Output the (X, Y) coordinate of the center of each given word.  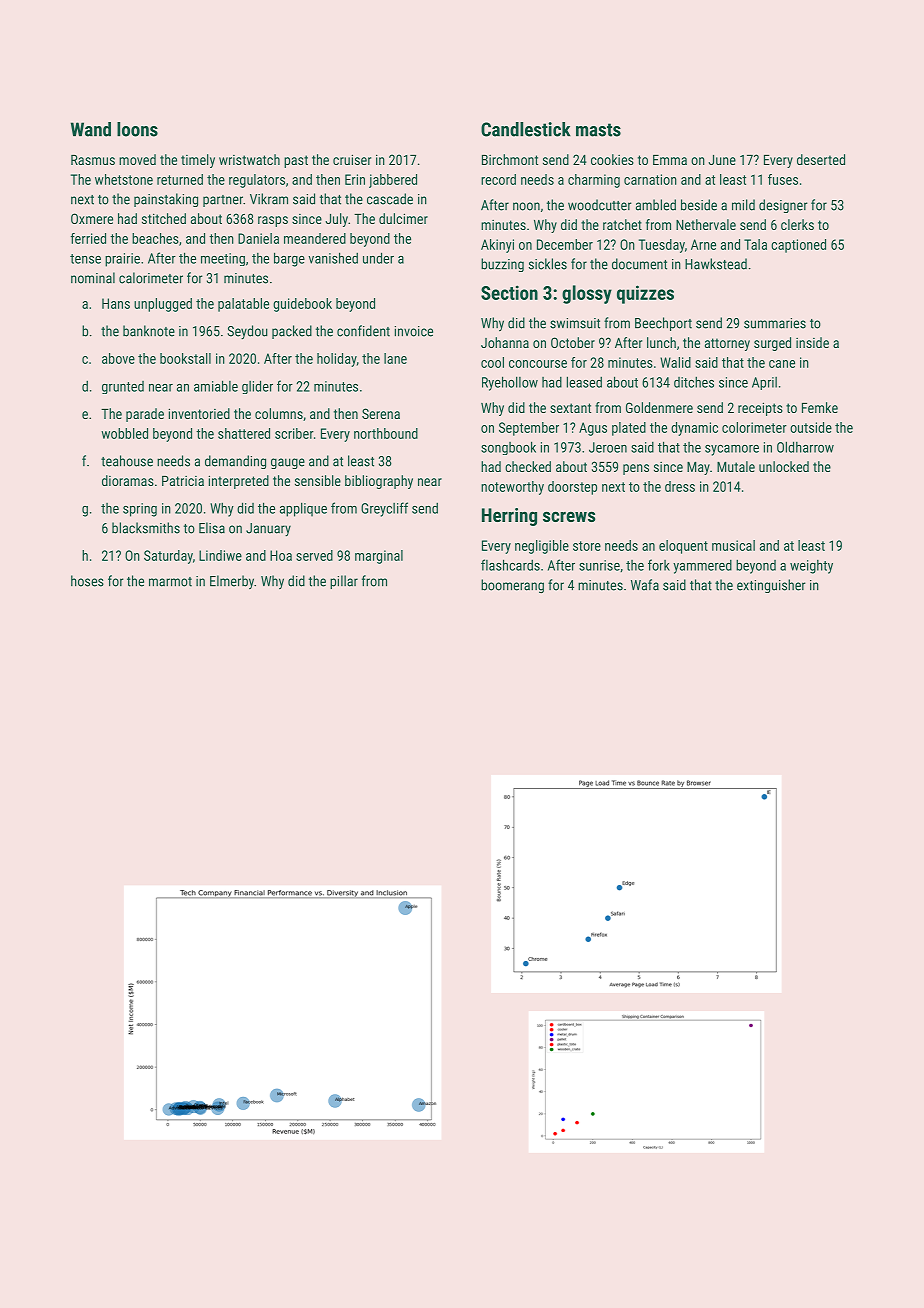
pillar (344, 582)
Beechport (663, 324)
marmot (170, 582)
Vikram (269, 199)
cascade (390, 199)
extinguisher (771, 586)
